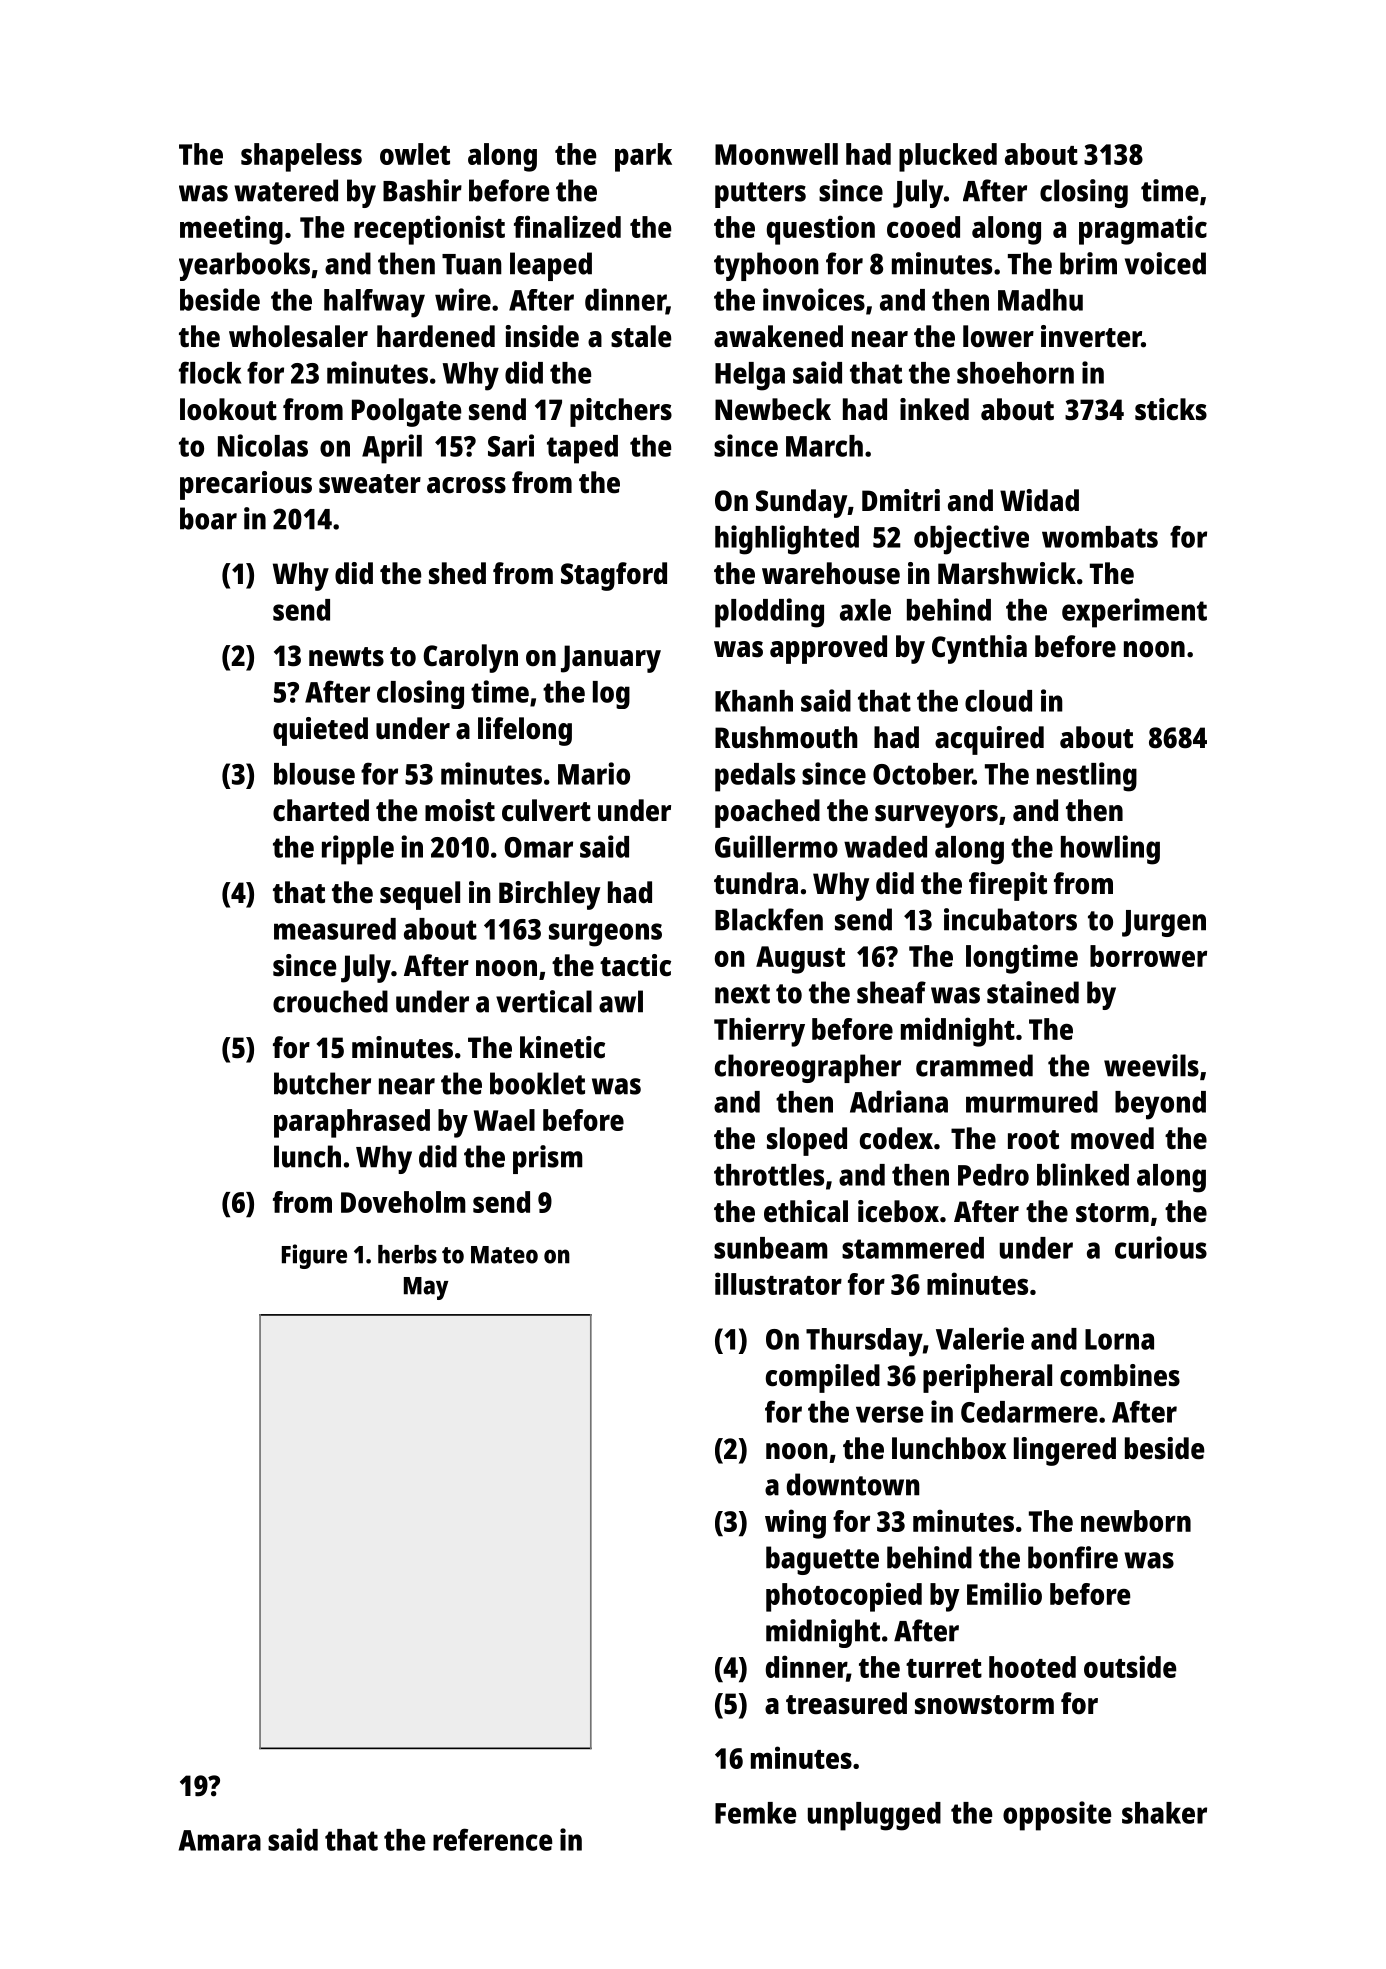 The height and width of the page is (1969, 1386). Describe the element at coordinates (1057, 1816) in the page. I see `opposite` at that location.
